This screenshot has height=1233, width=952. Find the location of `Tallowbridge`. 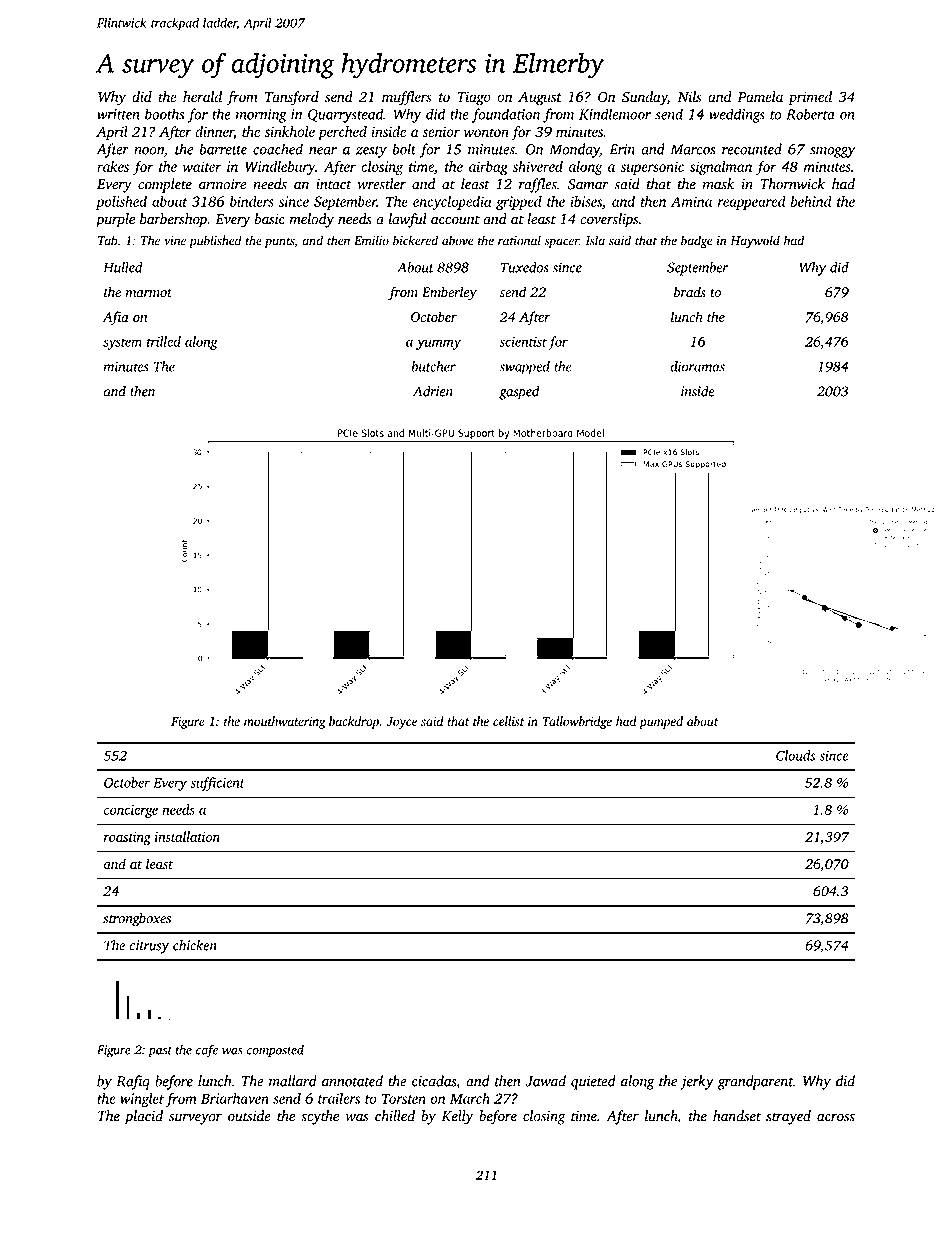

Tallowbridge is located at coordinates (577, 722).
